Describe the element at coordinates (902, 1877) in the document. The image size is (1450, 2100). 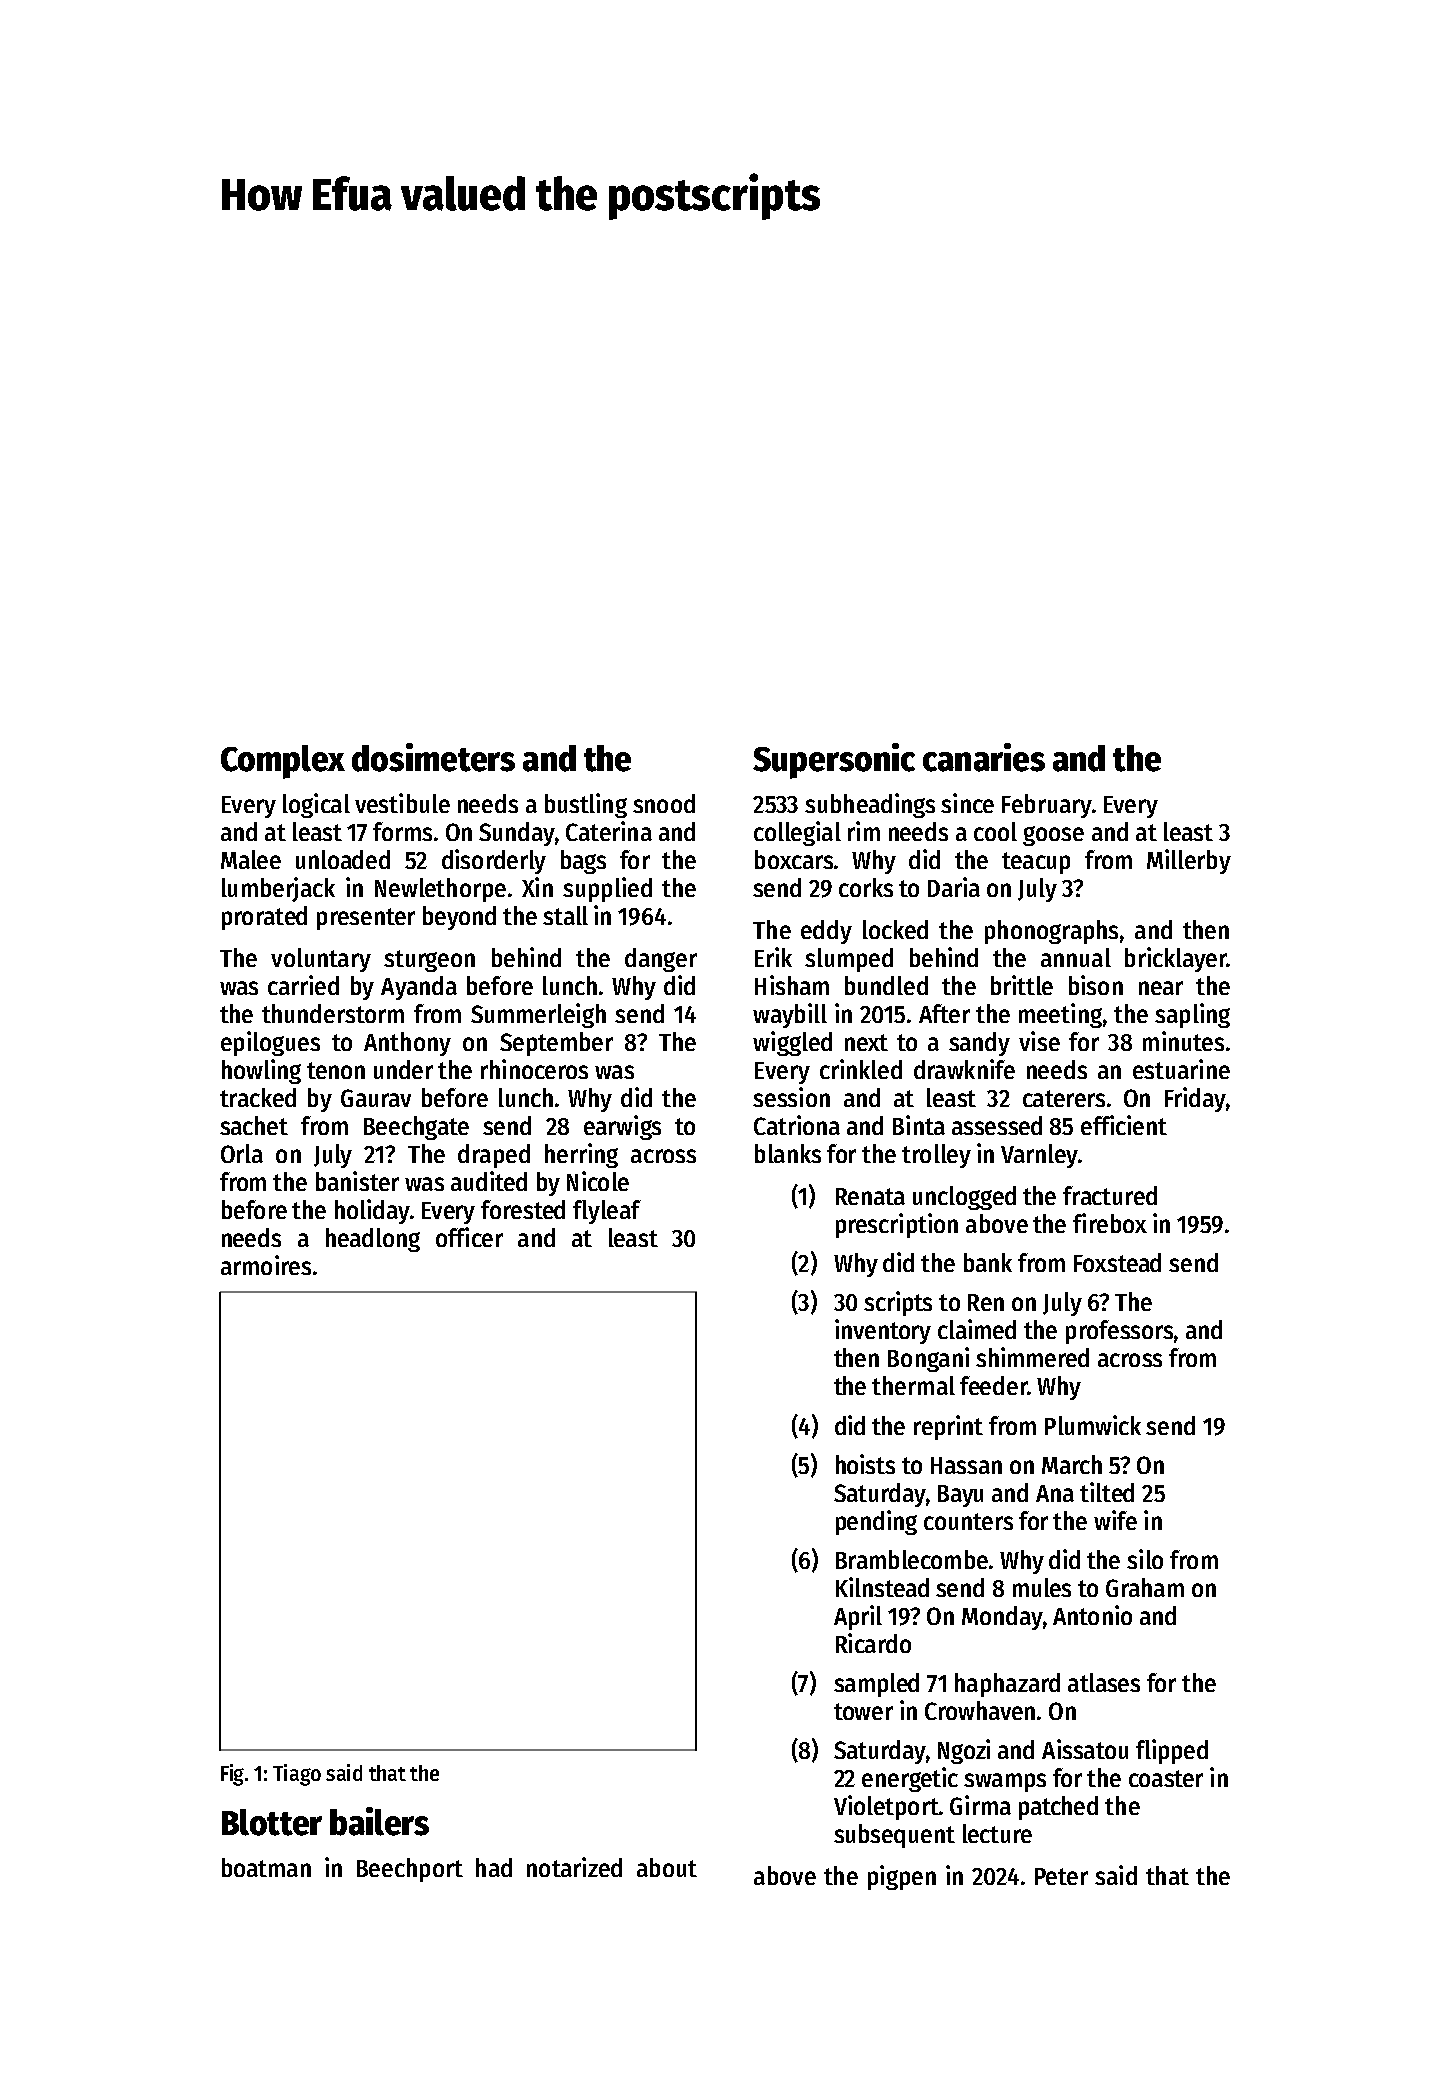
I see `pigpen` at that location.
